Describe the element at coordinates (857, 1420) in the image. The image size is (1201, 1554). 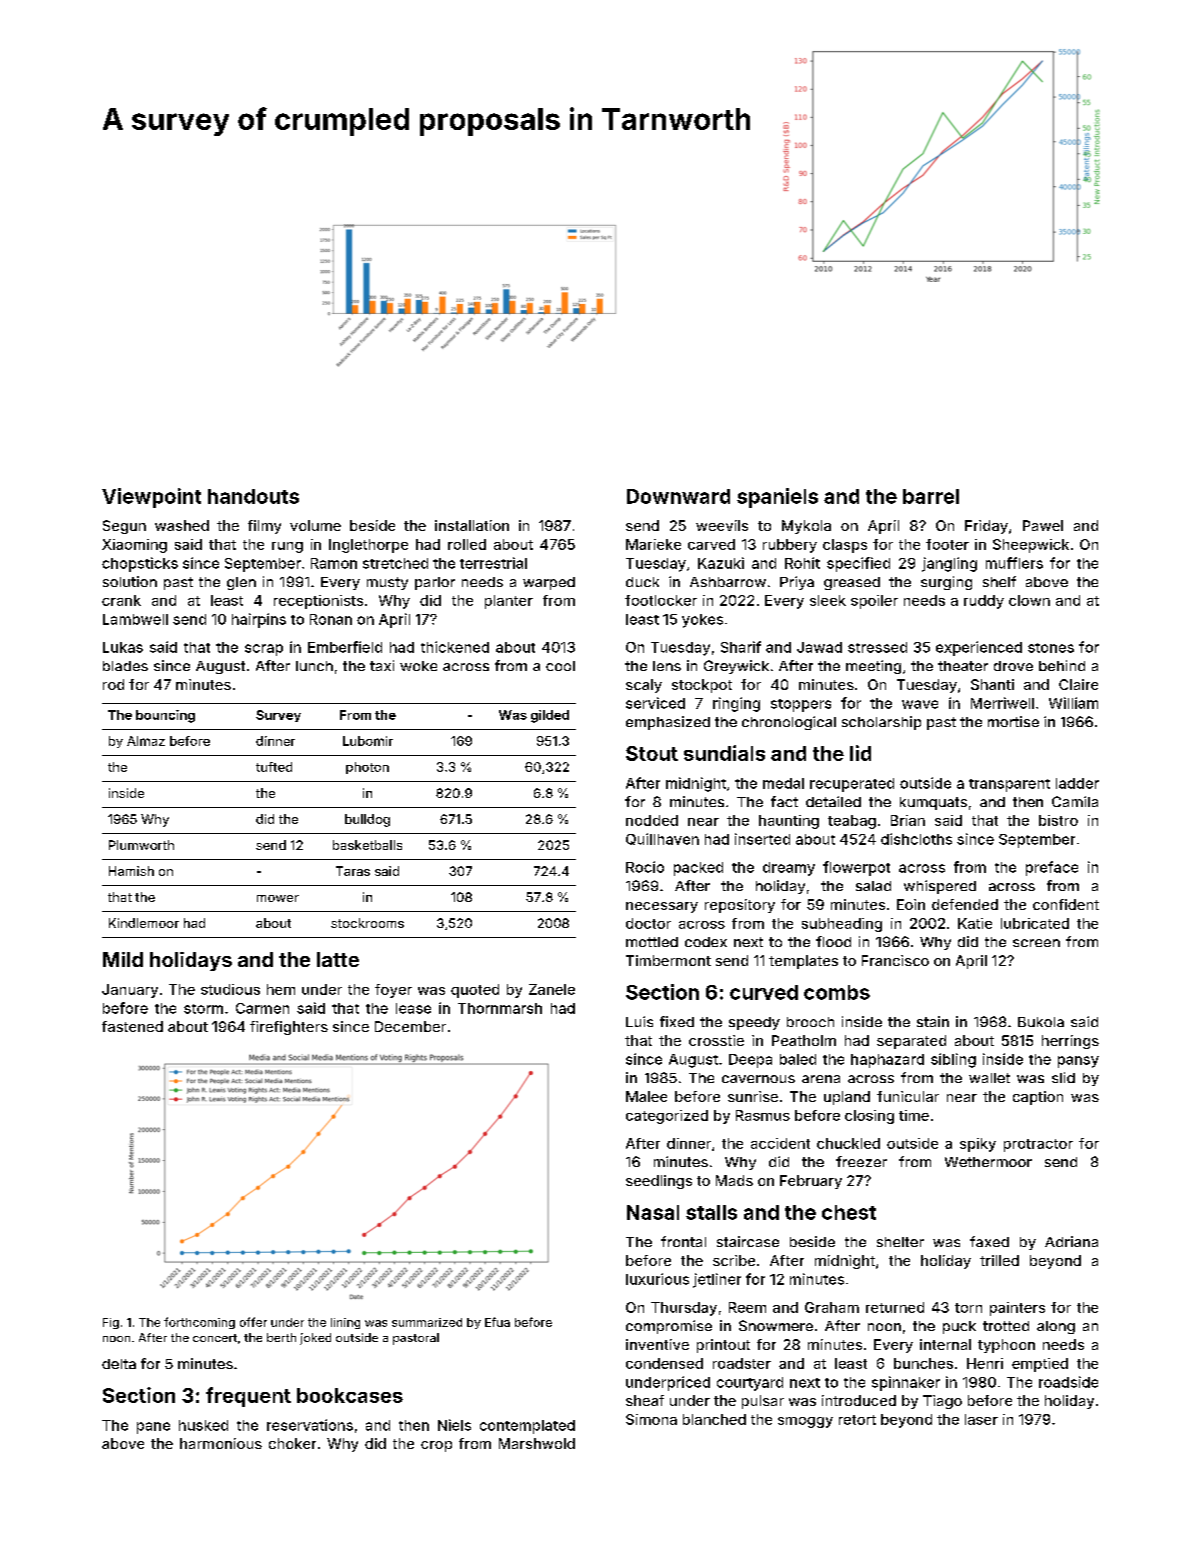
I see `retort` at that location.
